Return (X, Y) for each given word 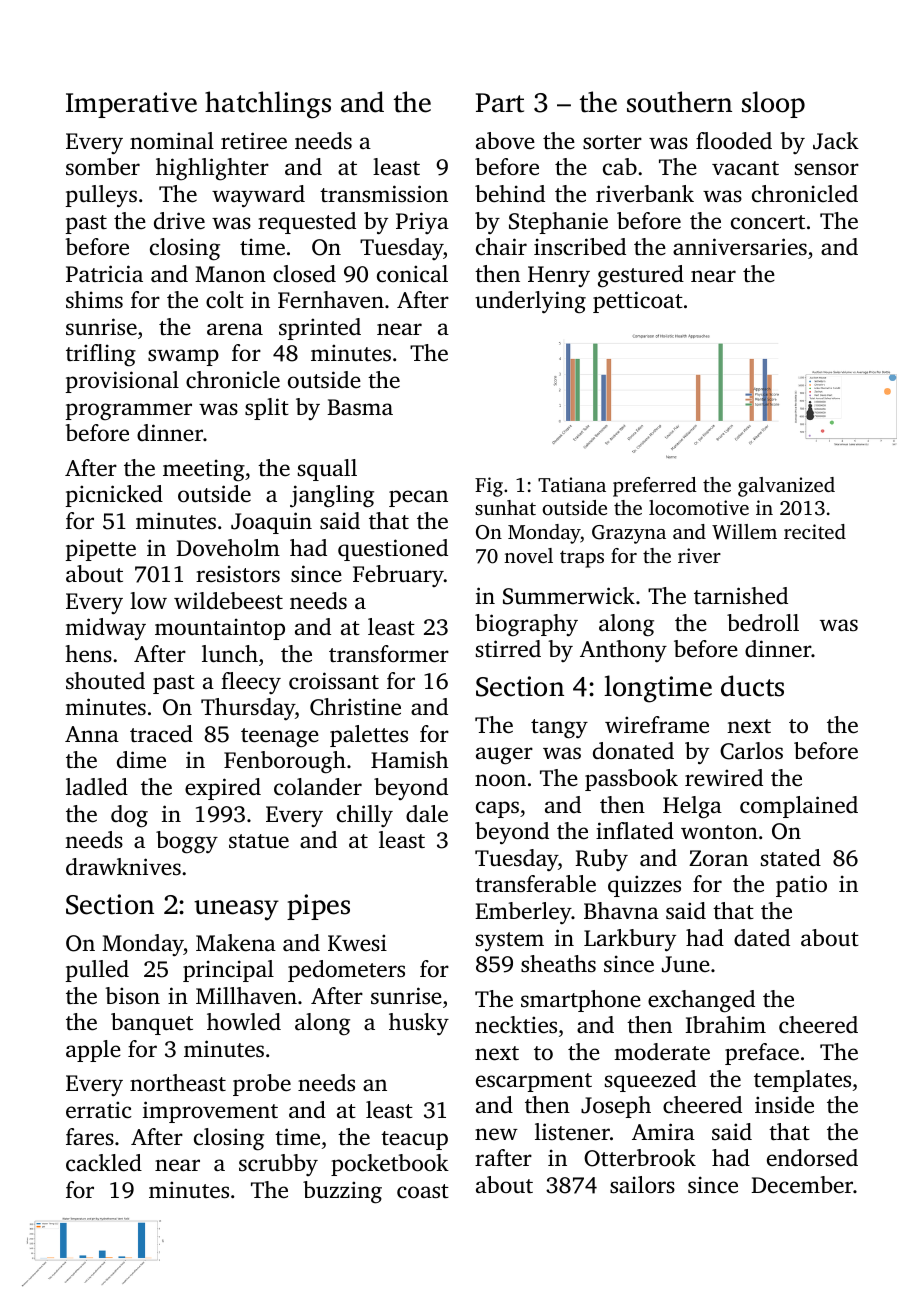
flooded (734, 141)
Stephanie (558, 223)
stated (791, 858)
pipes (318, 907)
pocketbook (390, 1165)
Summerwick (569, 596)
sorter (612, 142)
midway (105, 629)
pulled (97, 971)
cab (620, 166)
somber (103, 167)
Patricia (104, 273)
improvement (210, 1112)
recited (815, 531)
